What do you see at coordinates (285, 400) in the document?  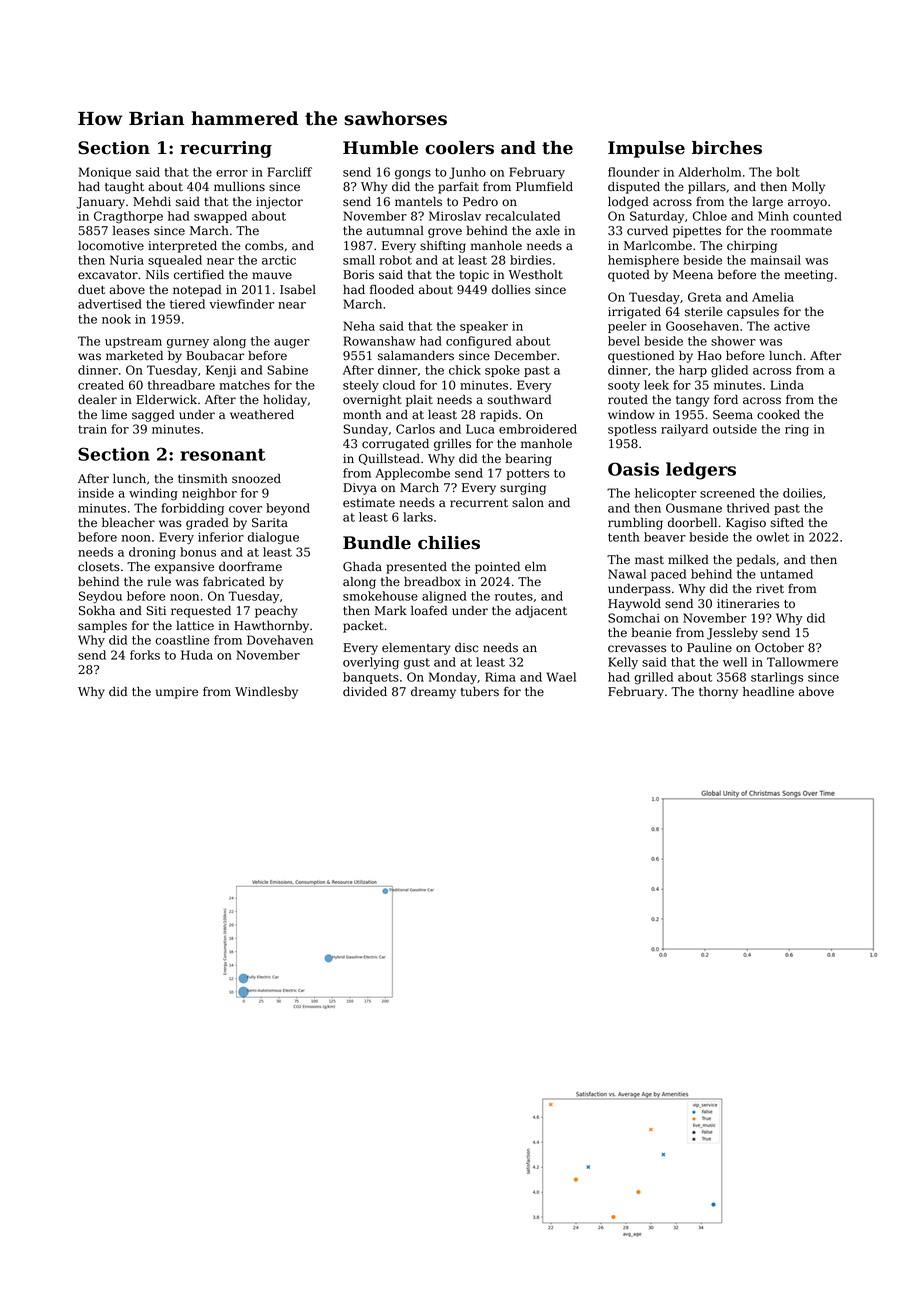 I see `holiday` at bounding box center [285, 400].
